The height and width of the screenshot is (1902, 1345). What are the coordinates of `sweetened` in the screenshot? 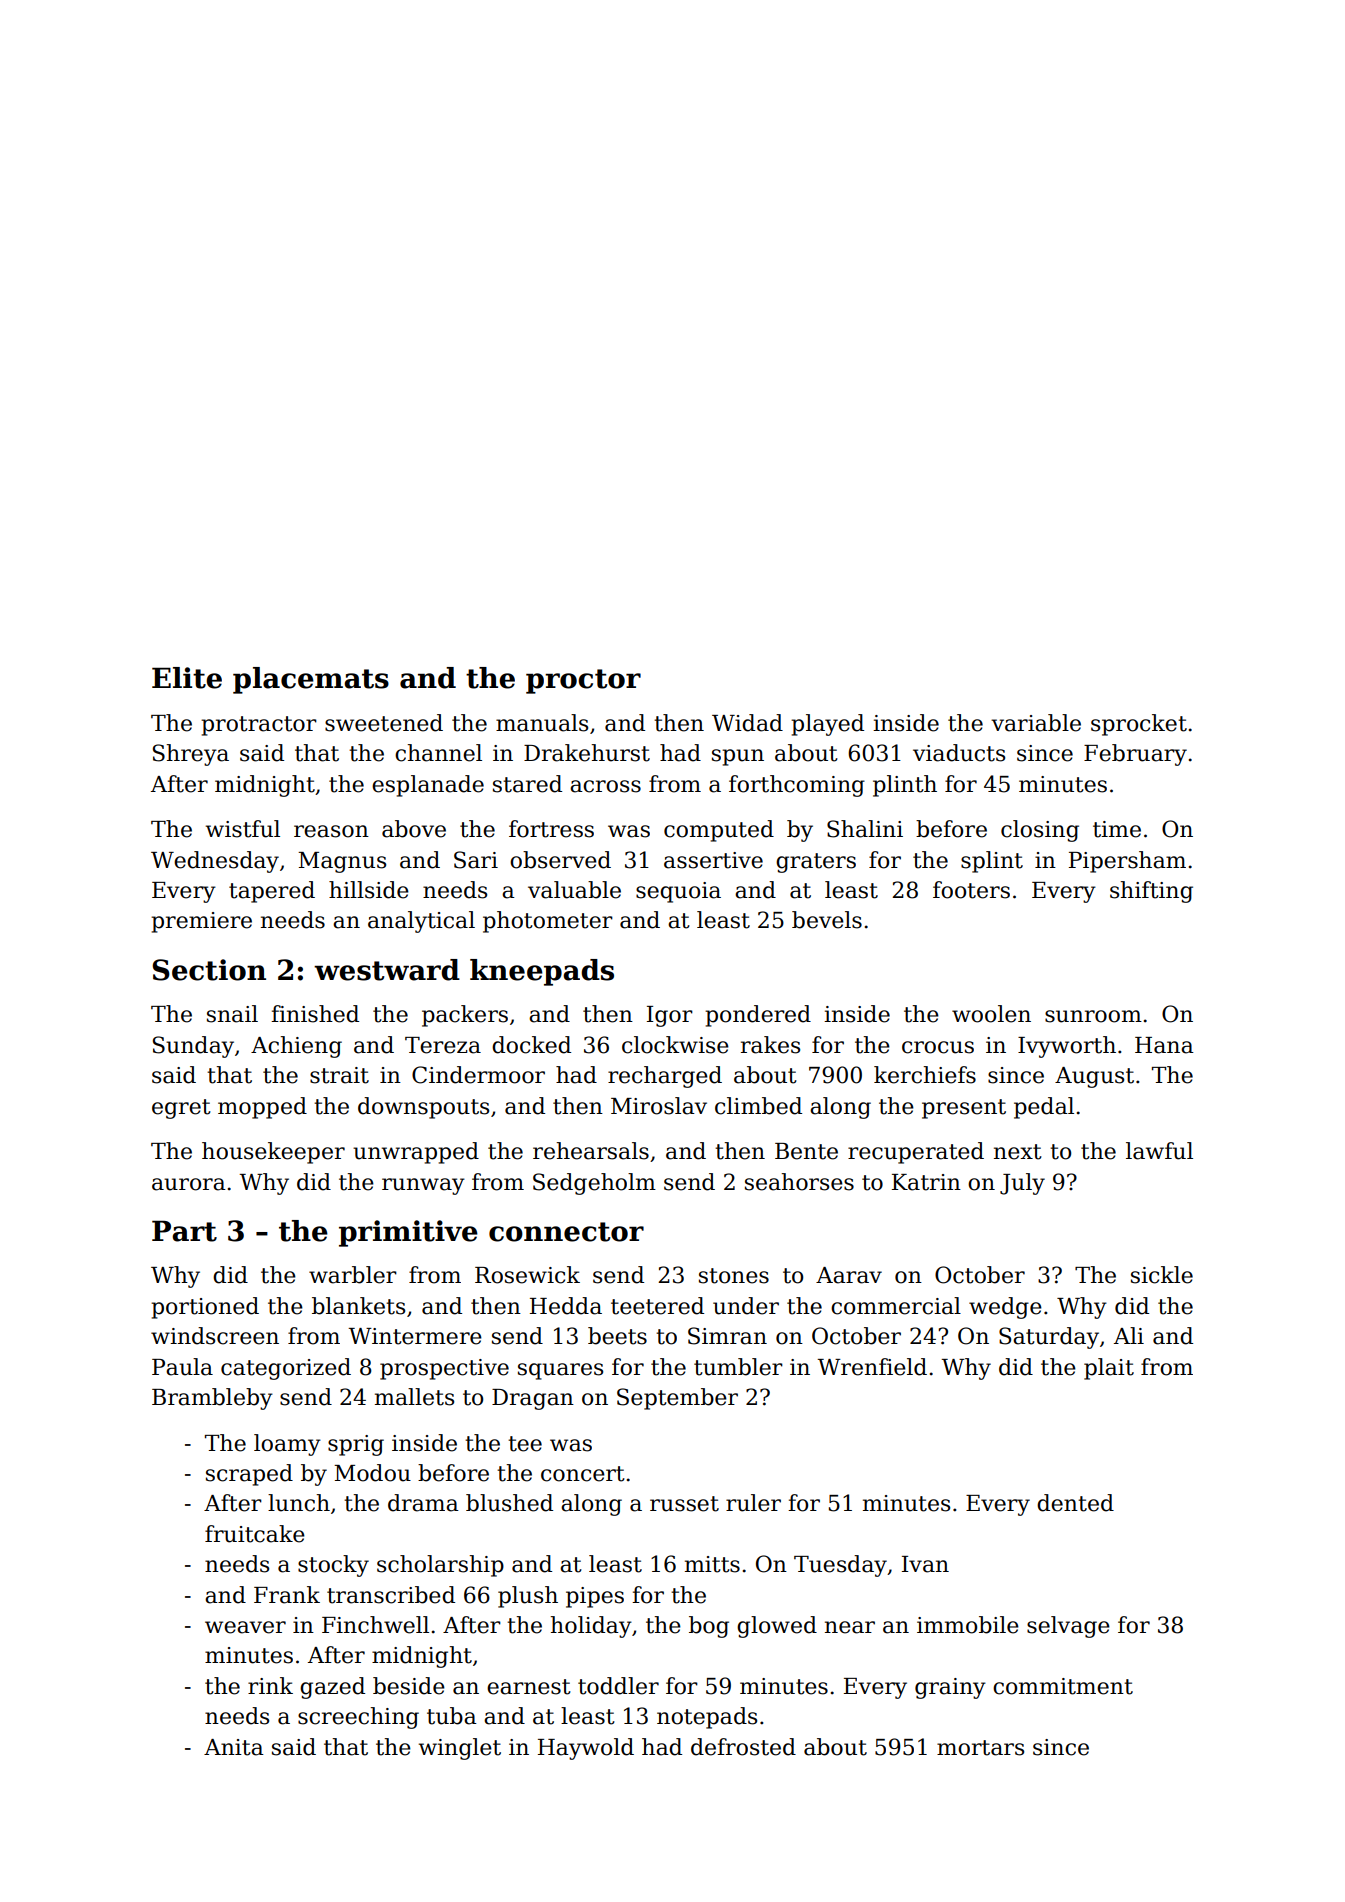 It's located at (384, 723).
